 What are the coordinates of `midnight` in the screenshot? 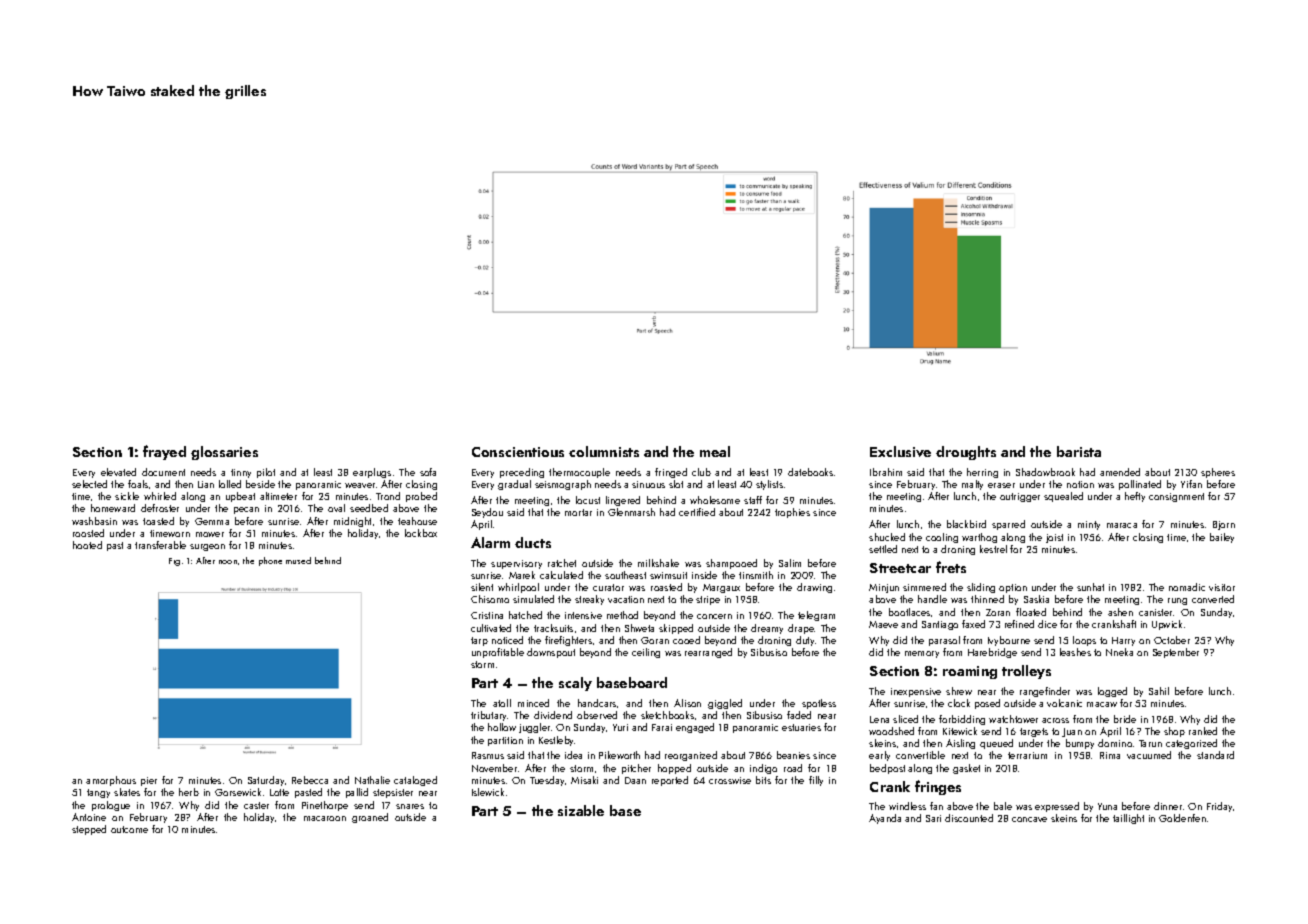 It's located at (352, 522).
